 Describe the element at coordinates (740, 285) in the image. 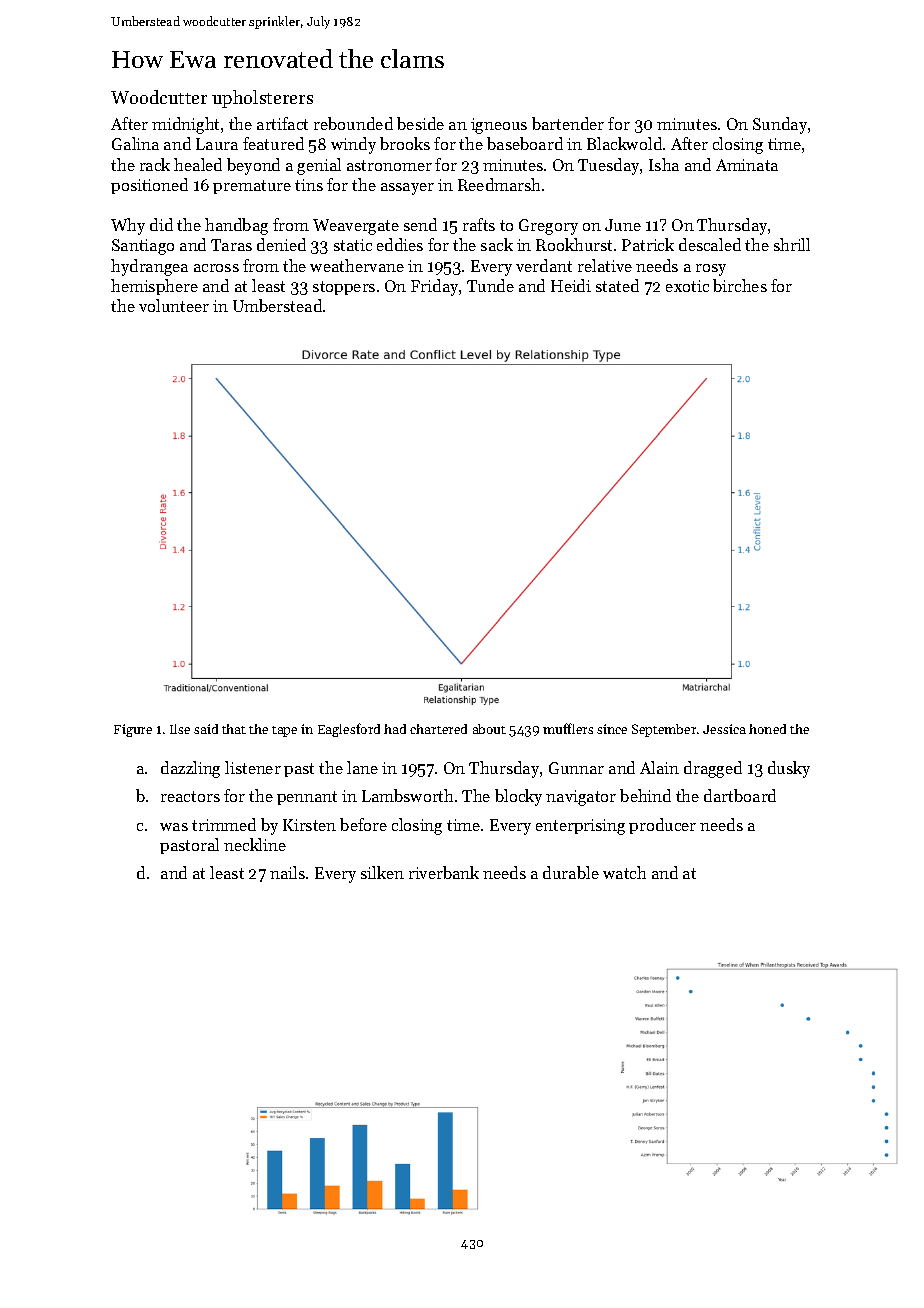

I see `birches` at that location.
